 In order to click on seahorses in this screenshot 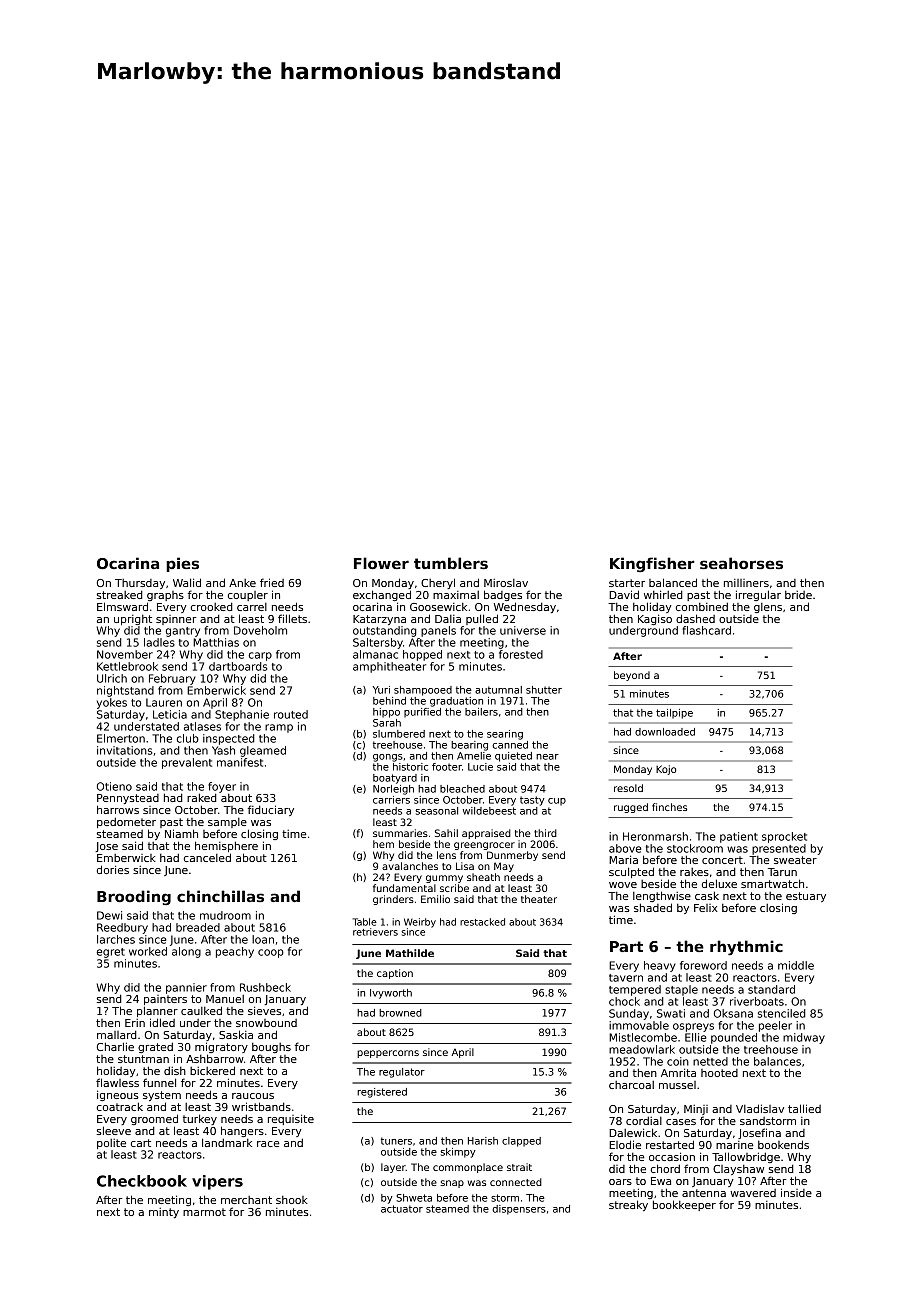, I will do `click(741, 563)`.
